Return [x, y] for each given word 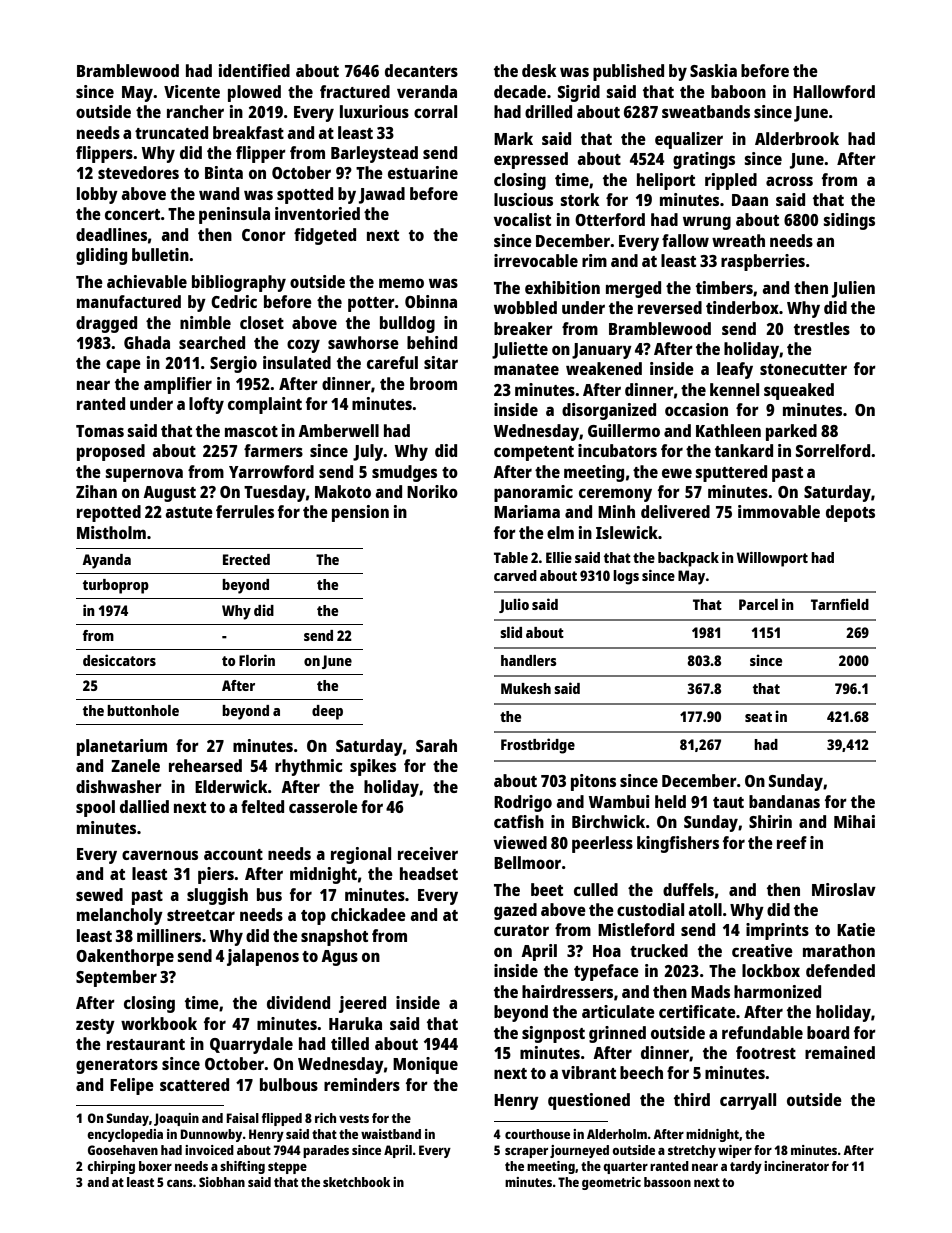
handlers [529, 660]
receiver [428, 853]
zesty [95, 1026]
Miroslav [844, 889]
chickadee [368, 914]
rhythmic [309, 767]
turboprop [116, 586]
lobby [97, 195]
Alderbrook [797, 138]
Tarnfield [840, 604]
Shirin [770, 821]
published [628, 72]
